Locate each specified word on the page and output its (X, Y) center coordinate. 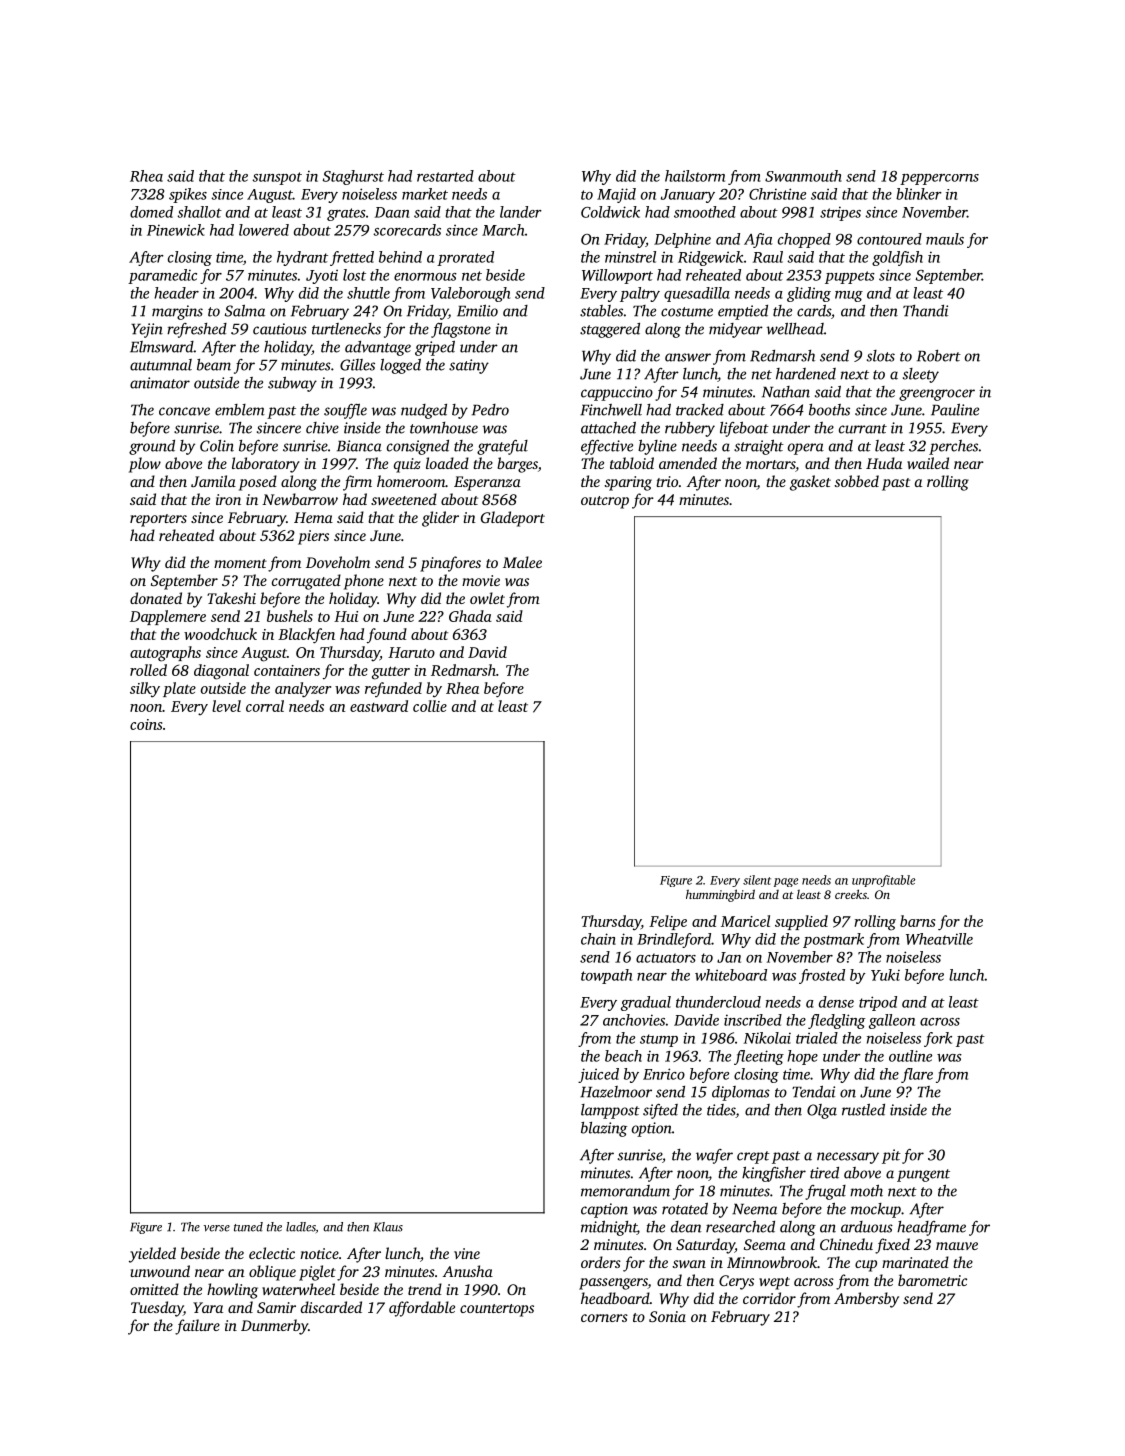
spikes (188, 195)
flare (917, 1075)
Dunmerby (274, 1327)
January (688, 196)
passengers (613, 1284)
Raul (768, 257)
